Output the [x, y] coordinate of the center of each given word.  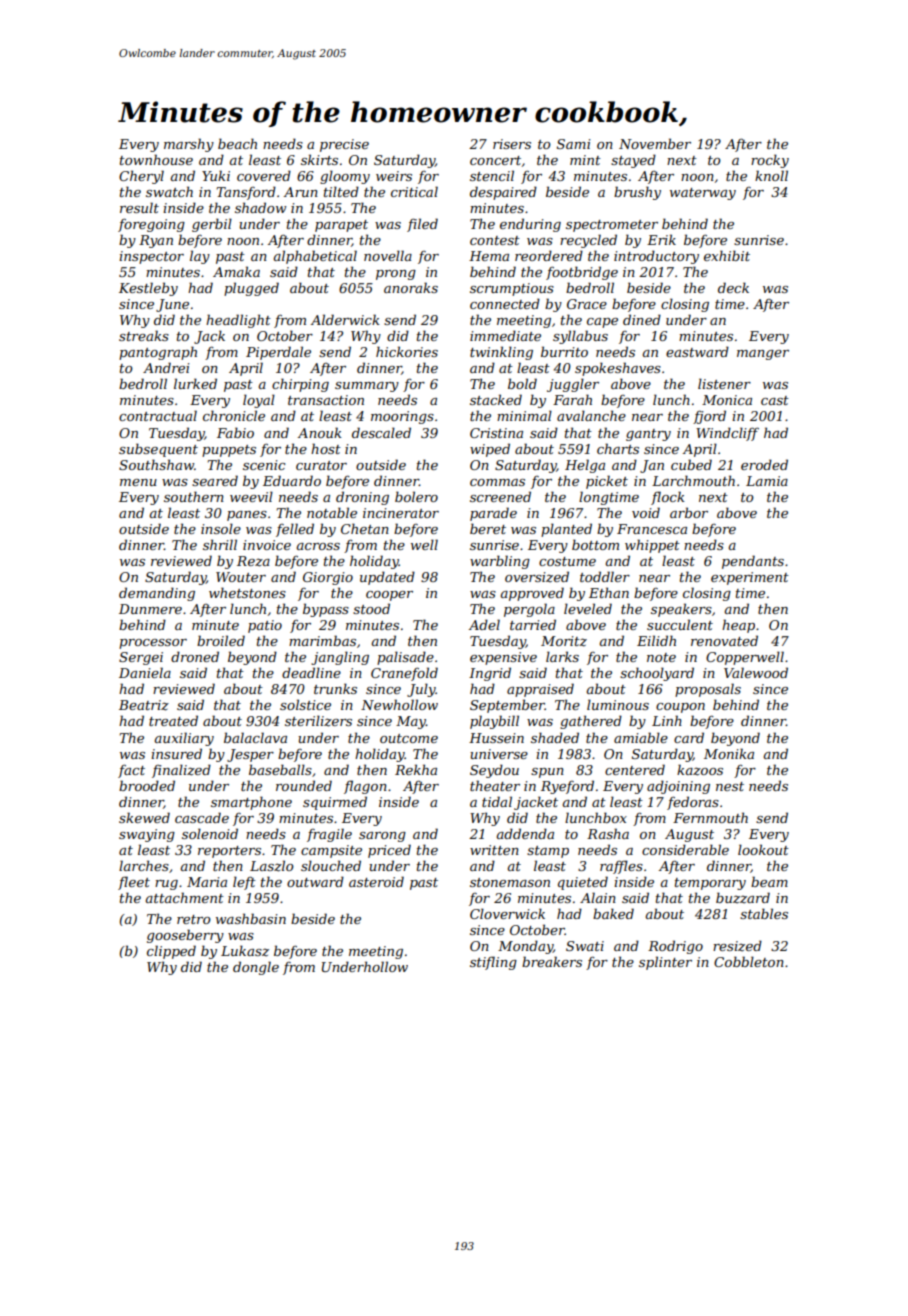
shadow [260, 207]
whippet [652, 546]
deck [733, 287]
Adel [484, 624]
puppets [229, 451]
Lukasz [245, 951]
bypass [326, 610]
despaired [503, 193]
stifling [493, 963]
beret [488, 528]
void [646, 512]
